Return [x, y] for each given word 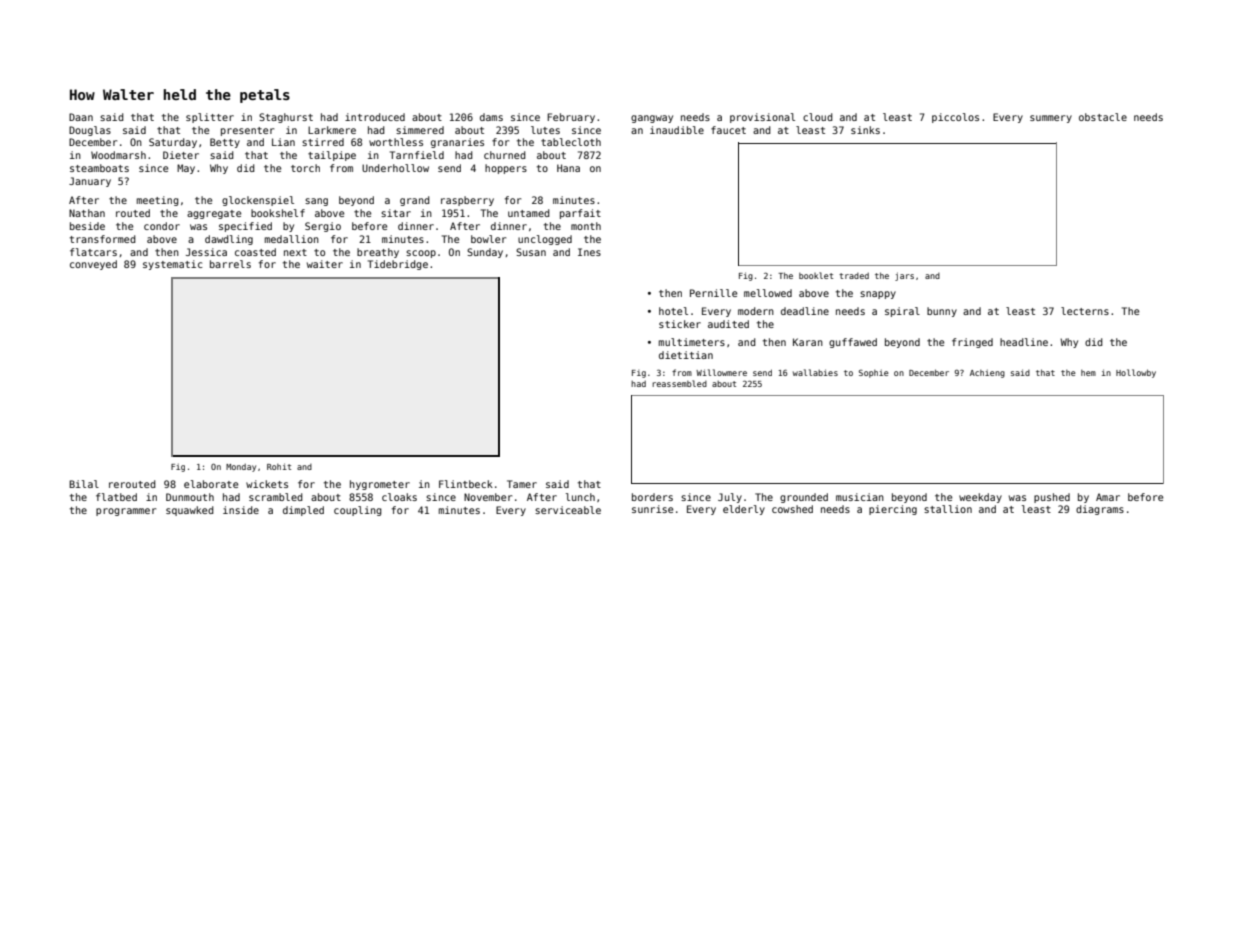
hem [1088, 373]
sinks [865, 130]
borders [652, 497]
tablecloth [571, 142]
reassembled [679, 383]
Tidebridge [398, 265]
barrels [230, 264]
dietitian [686, 355]
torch [305, 168]
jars [904, 276]
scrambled [276, 497]
